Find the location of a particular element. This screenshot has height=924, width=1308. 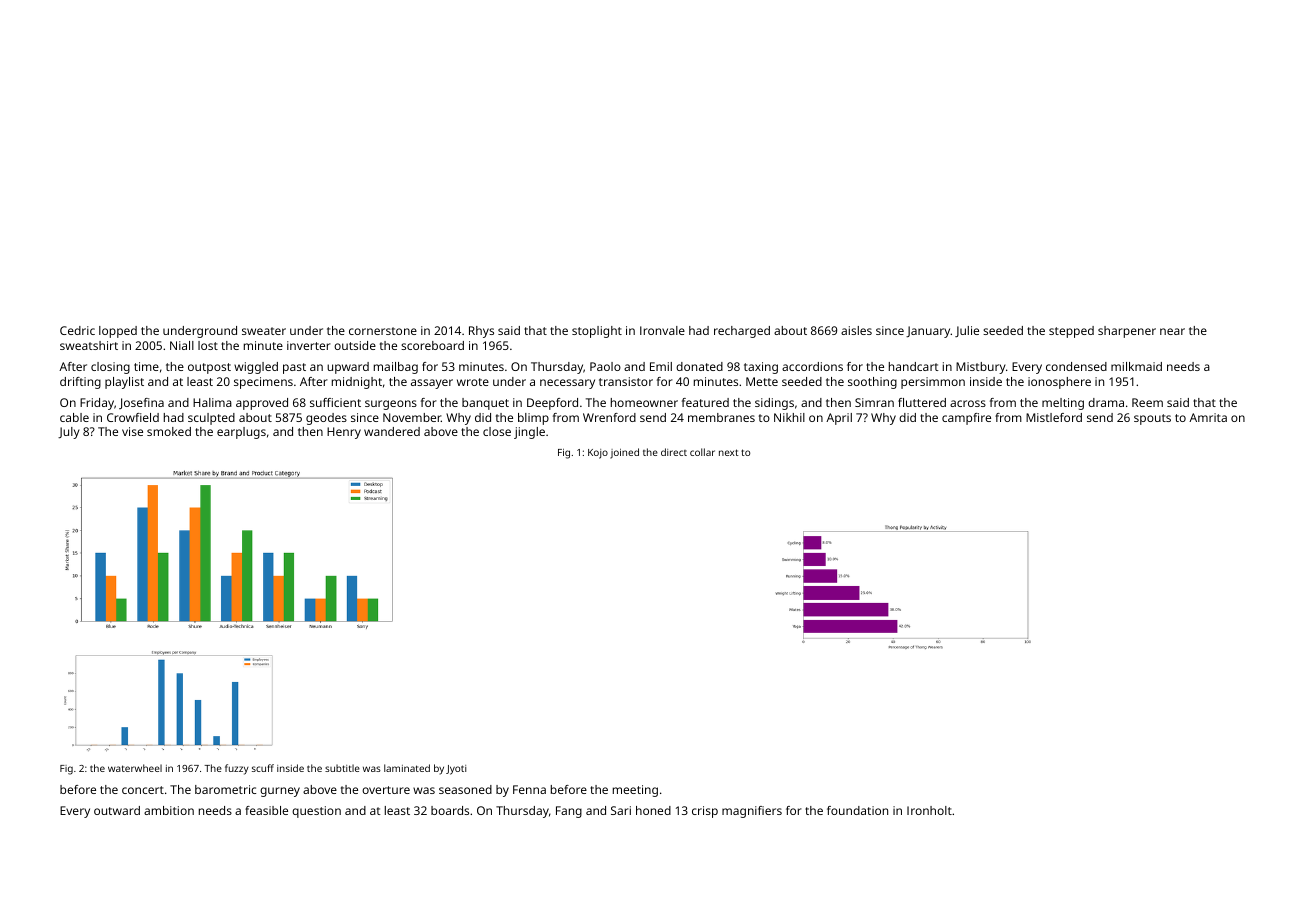

smoked is located at coordinates (169, 431).
